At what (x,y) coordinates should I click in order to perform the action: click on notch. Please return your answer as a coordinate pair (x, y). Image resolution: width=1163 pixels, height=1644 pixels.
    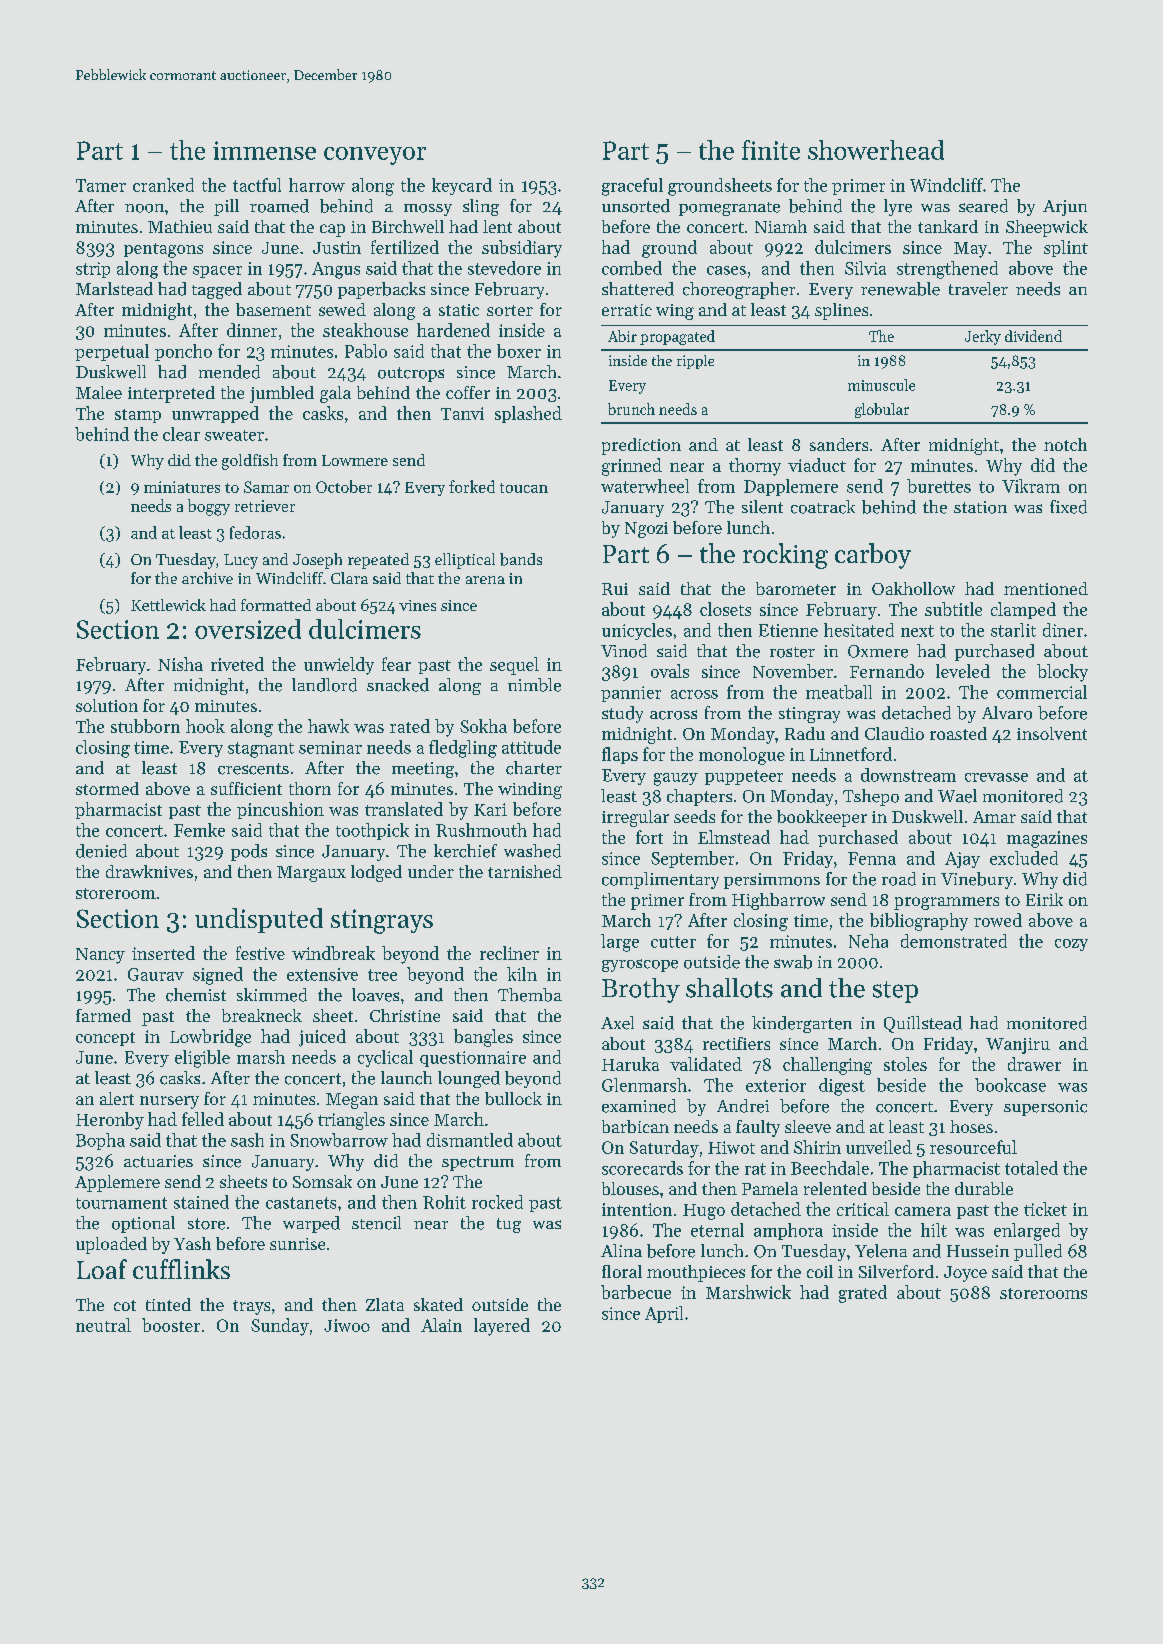
    Looking at the image, I should click on (1065, 444).
